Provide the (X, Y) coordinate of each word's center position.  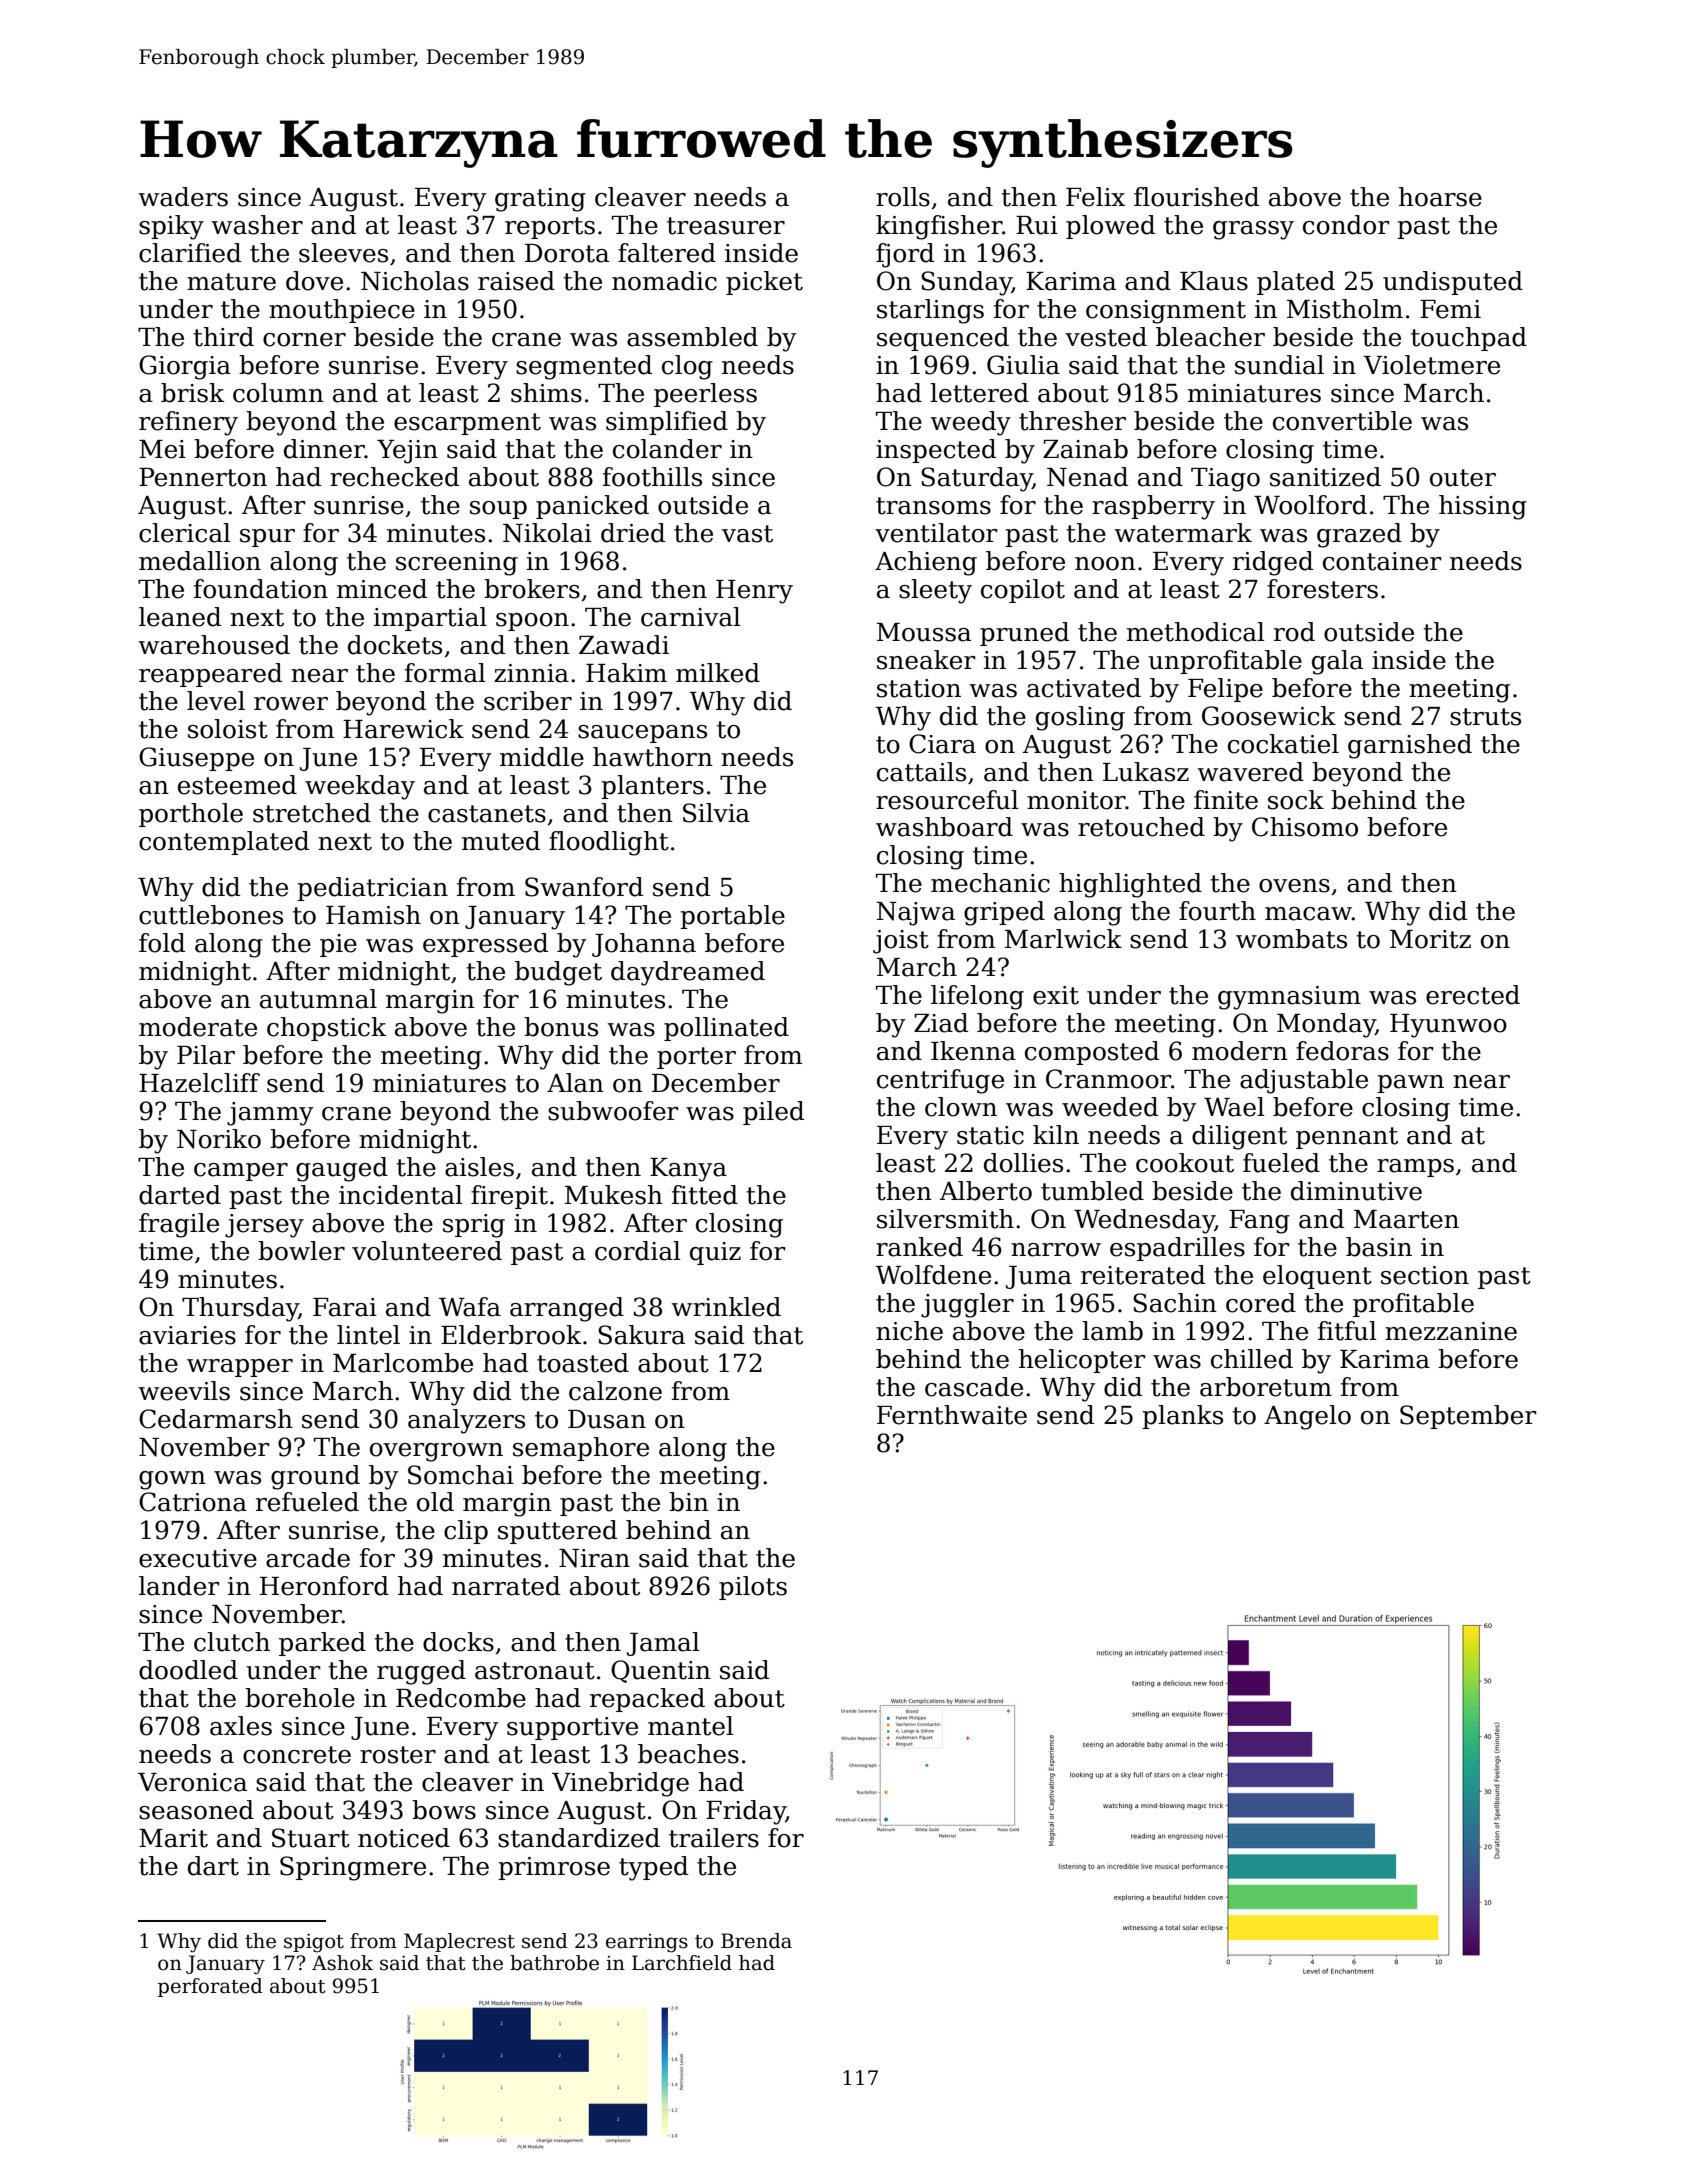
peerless (705, 395)
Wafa (470, 1307)
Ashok (342, 1963)
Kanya (688, 1170)
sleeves (343, 253)
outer (1463, 478)
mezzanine (1451, 1331)
